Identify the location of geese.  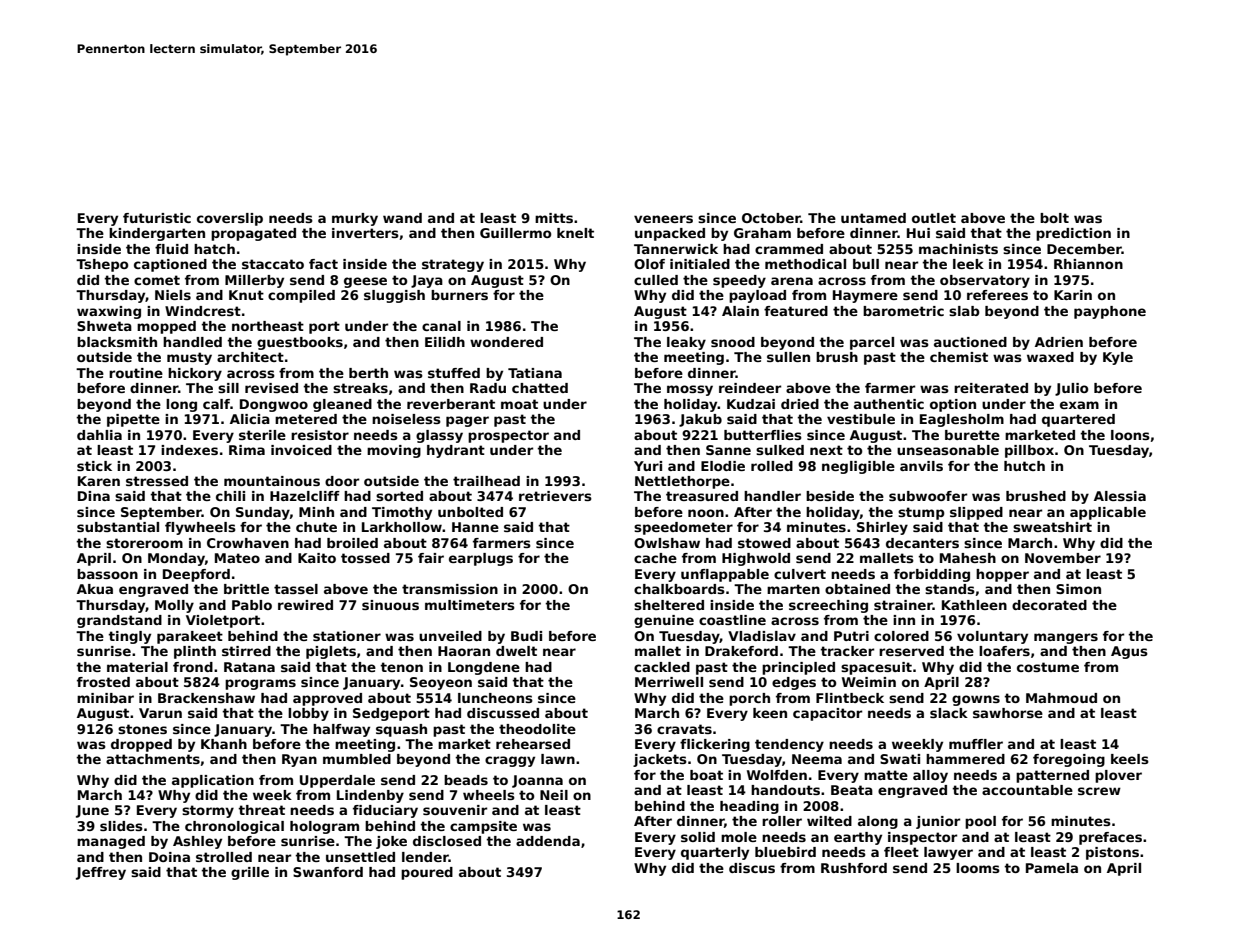
(365, 282).
